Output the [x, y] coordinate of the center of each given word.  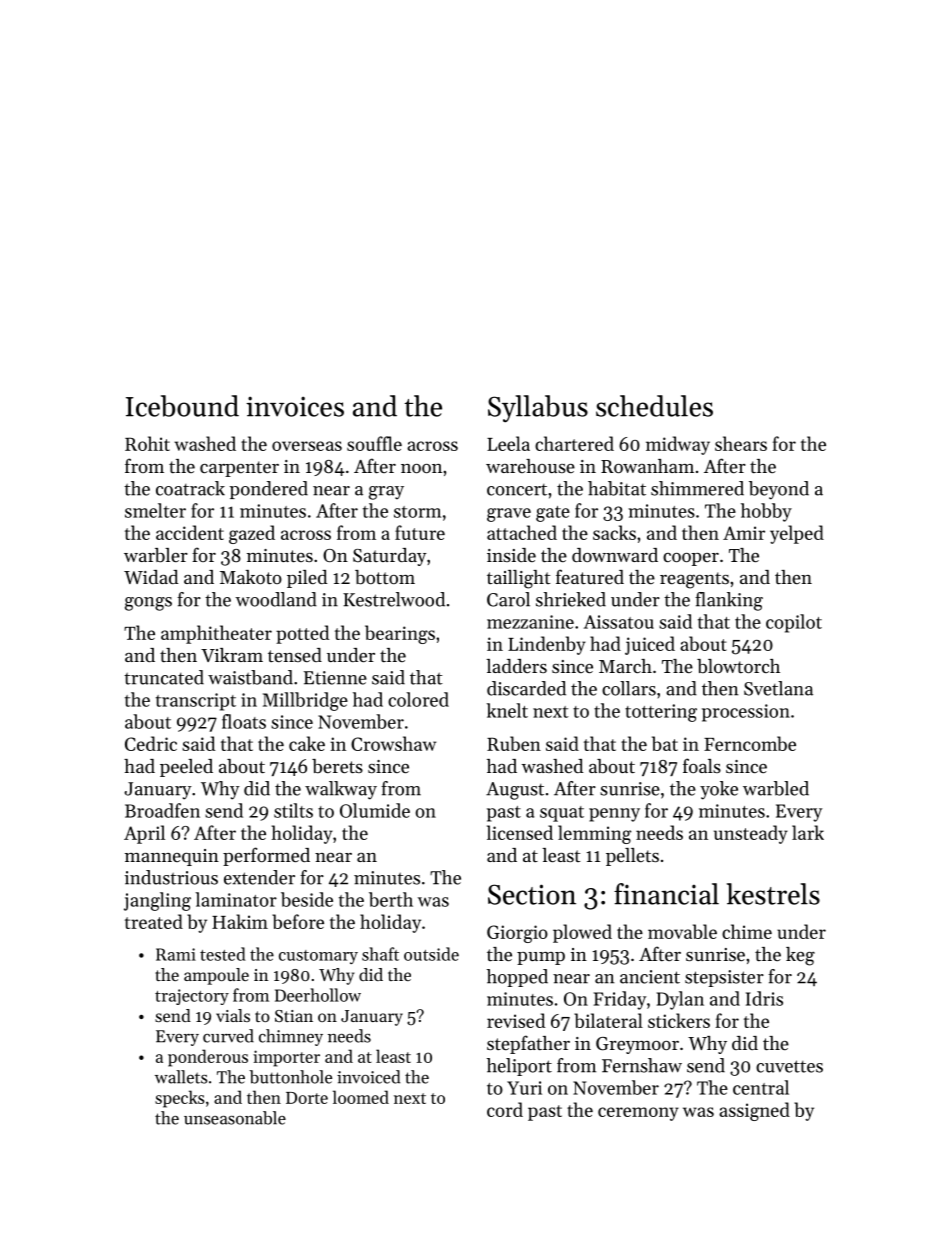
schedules [654, 406]
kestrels [773, 894]
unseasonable [235, 1118]
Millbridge [305, 701]
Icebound [182, 406]
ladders [516, 666]
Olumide [375, 810]
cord [505, 1109]
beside [307, 899]
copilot [794, 623]
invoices [295, 406]
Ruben [514, 743]
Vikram [232, 655]
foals [702, 765]
